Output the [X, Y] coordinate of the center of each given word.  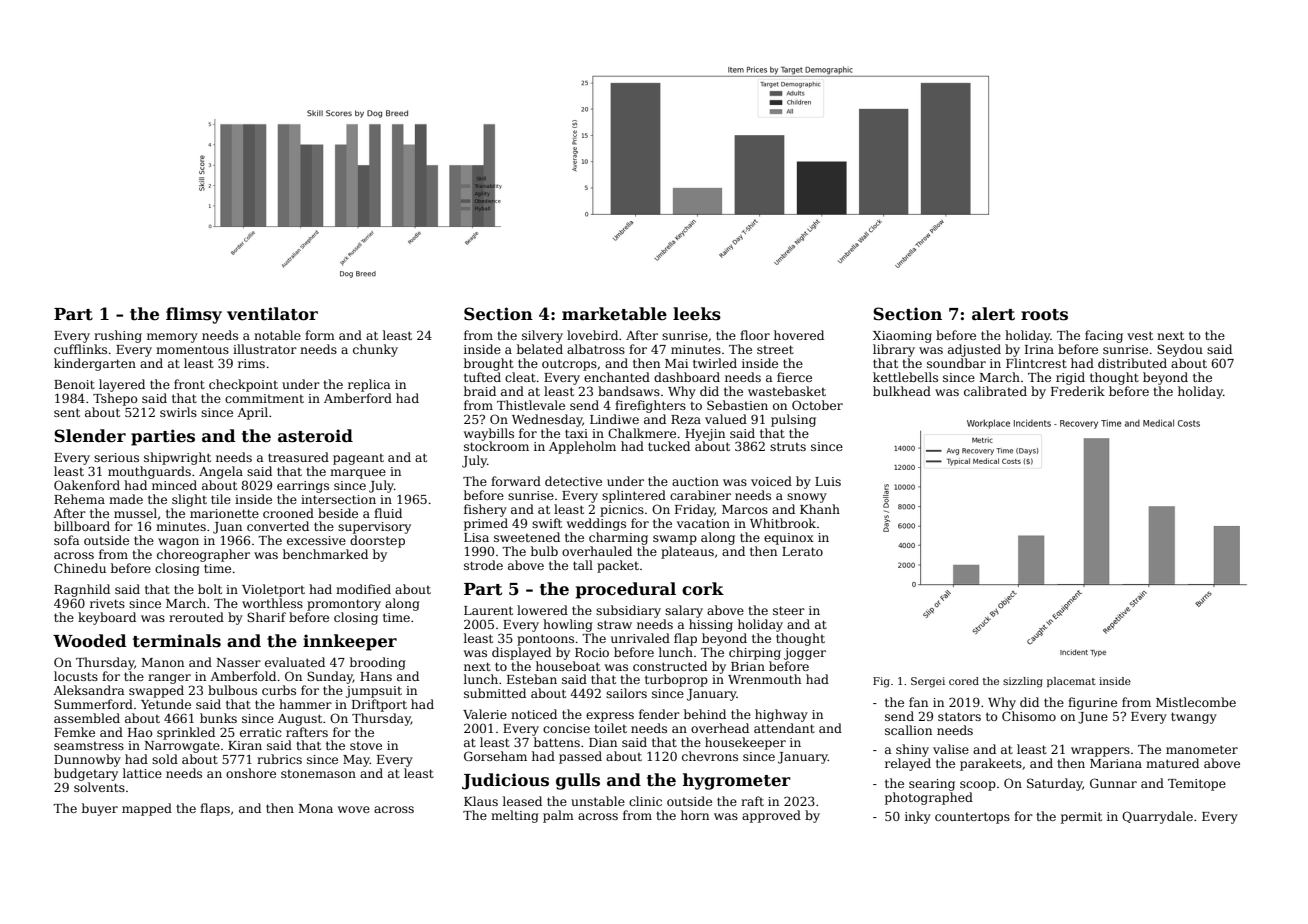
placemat [1071, 682]
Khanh [820, 509]
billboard [82, 526]
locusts [76, 676]
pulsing [793, 420]
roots [1044, 315]
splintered [634, 496]
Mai [676, 363]
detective [573, 481]
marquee [358, 474]
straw [614, 624]
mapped [147, 809]
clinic [645, 801]
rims [251, 363]
